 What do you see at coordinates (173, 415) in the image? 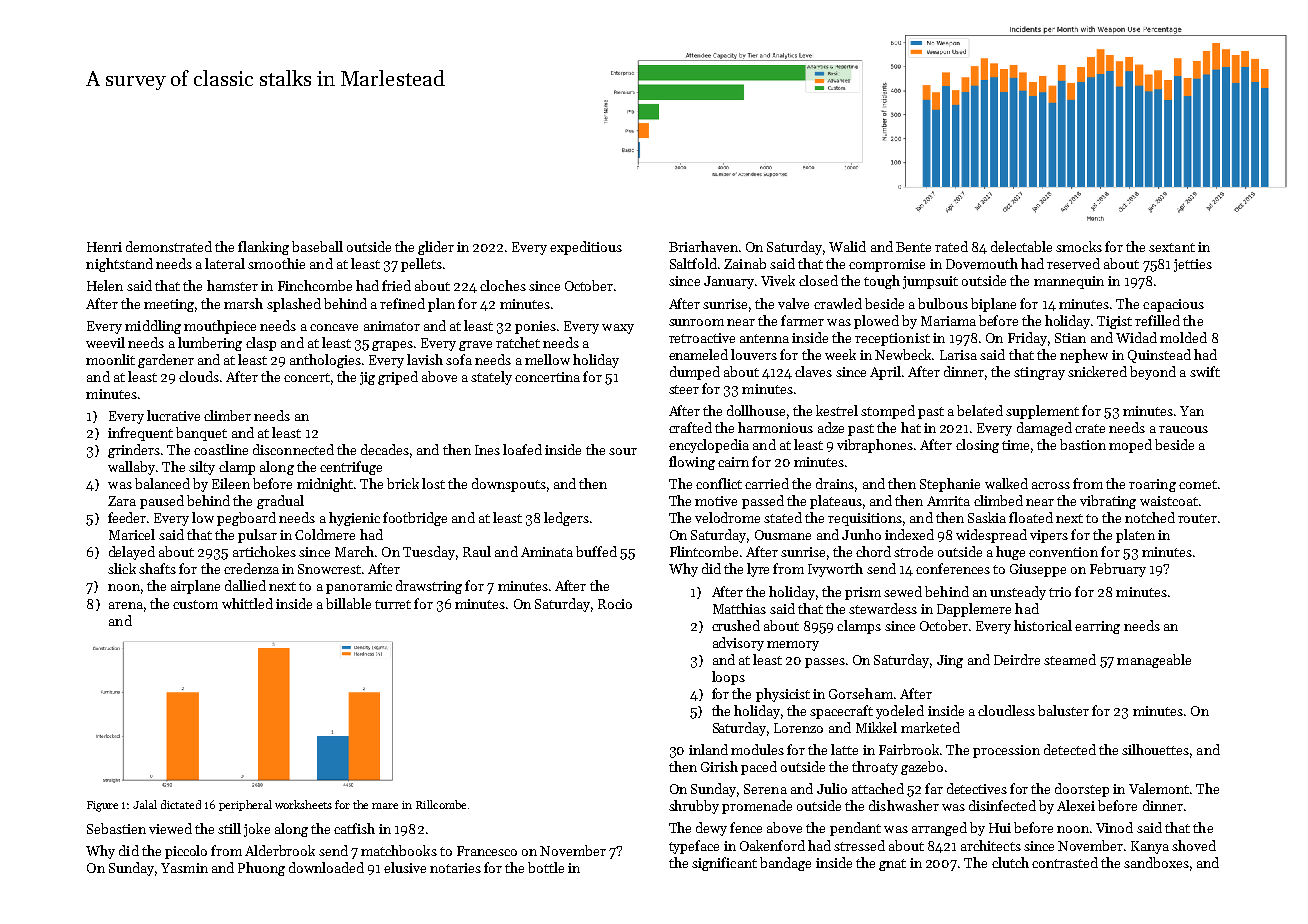
I see `lucrative` at bounding box center [173, 415].
